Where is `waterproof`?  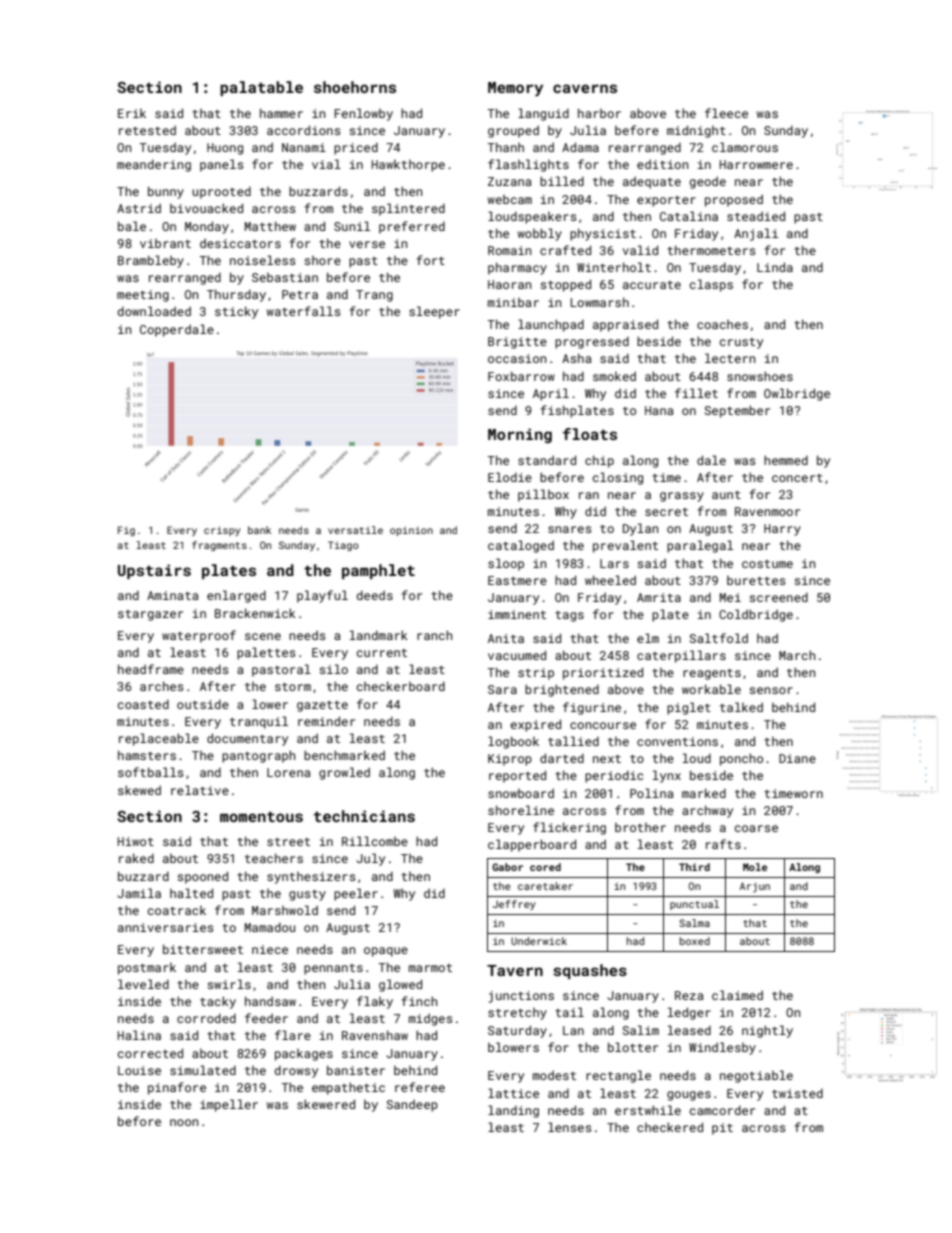 waterproof is located at coordinates (199, 636).
